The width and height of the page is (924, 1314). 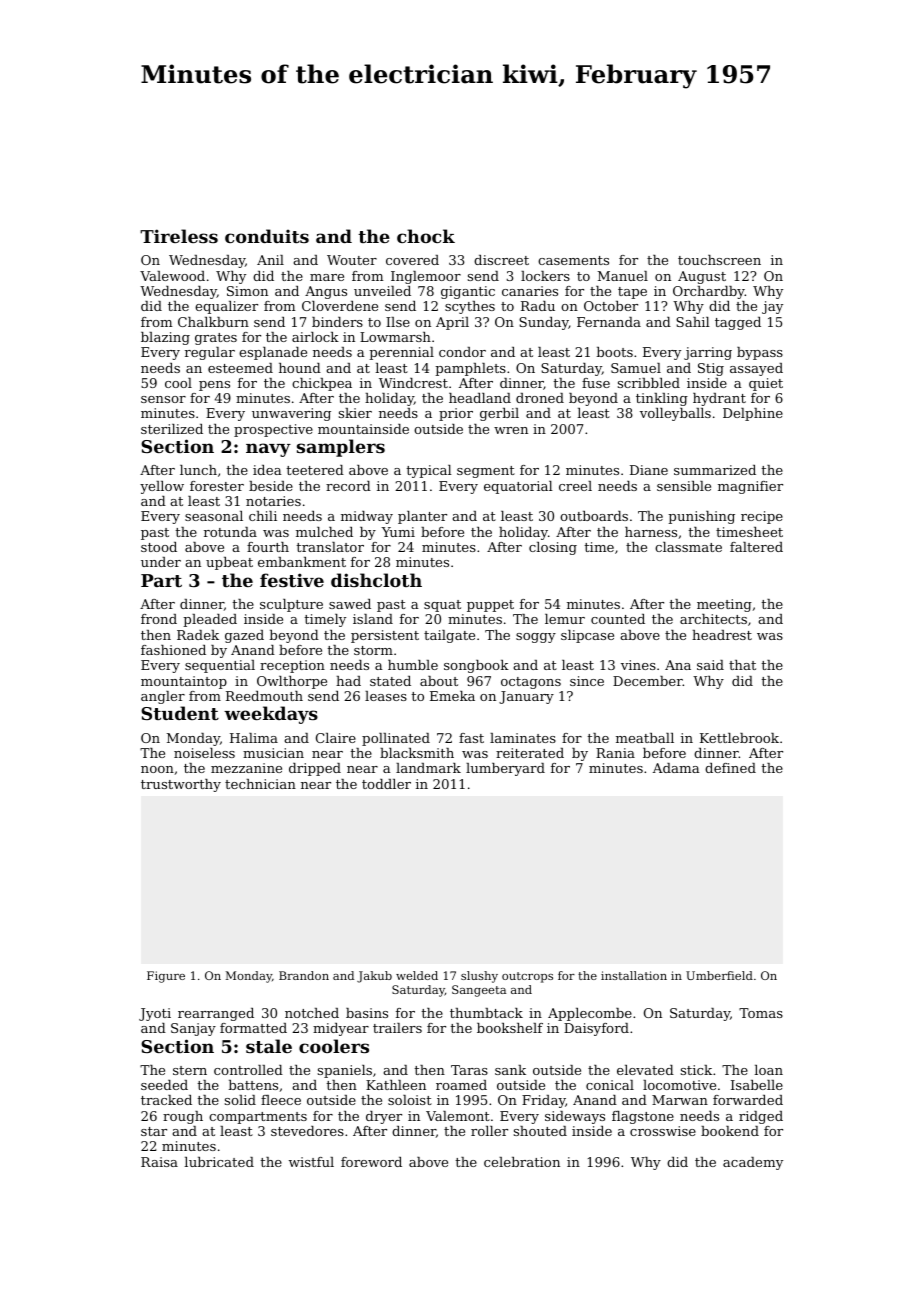 I want to click on equatorial, so click(x=518, y=487).
